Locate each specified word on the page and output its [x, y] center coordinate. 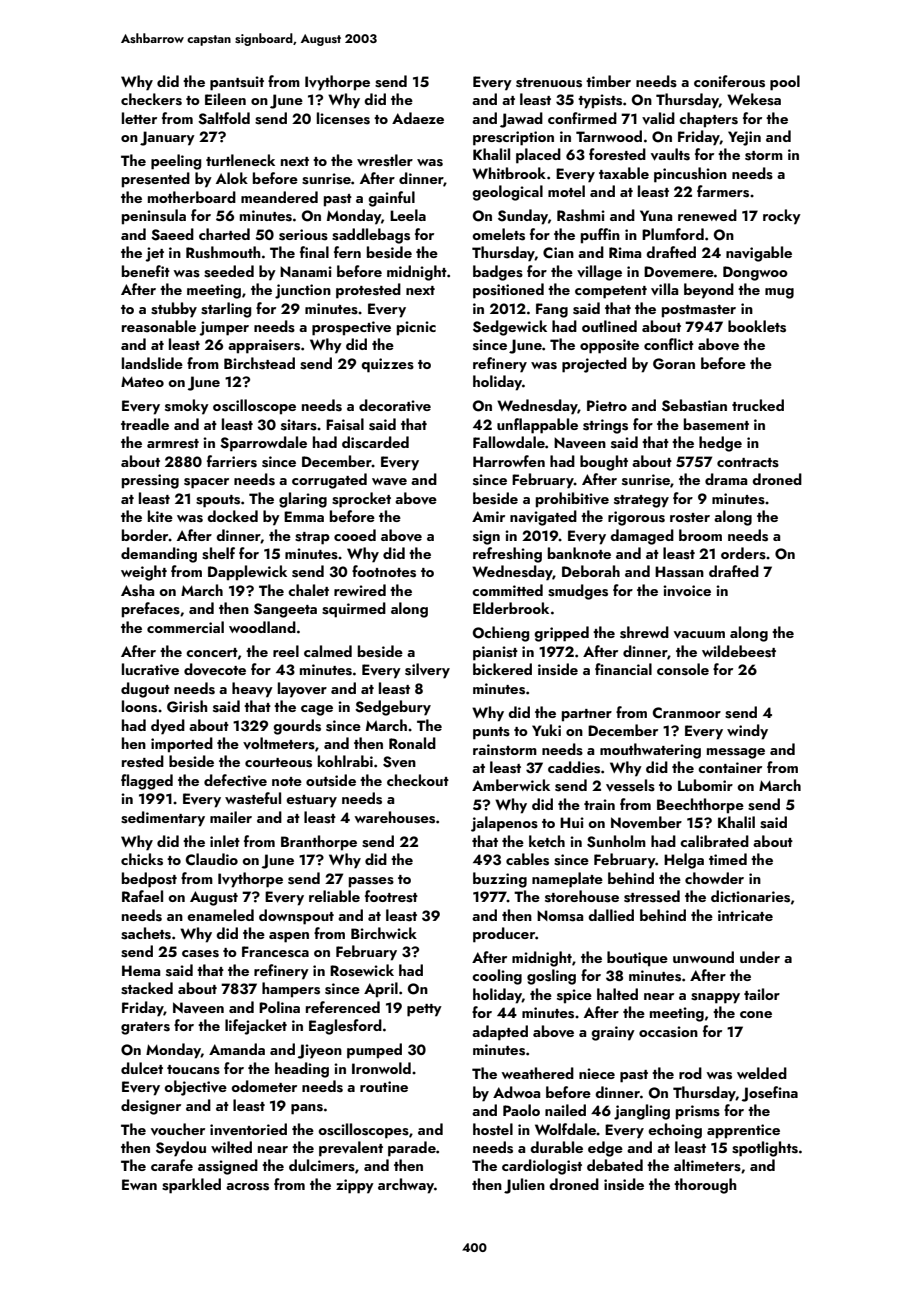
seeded [229, 271]
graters [145, 1028]
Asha [137, 590]
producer [504, 935]
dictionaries [750, 896]
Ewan [139, 1184]
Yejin [744, 138]
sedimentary [163, 819]
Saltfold [224, 118]
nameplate [567, 880]
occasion [668, 1032]
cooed [355, 535]
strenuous [549, 83]
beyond [709, 291]
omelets [498, 234]
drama [726, 479]
